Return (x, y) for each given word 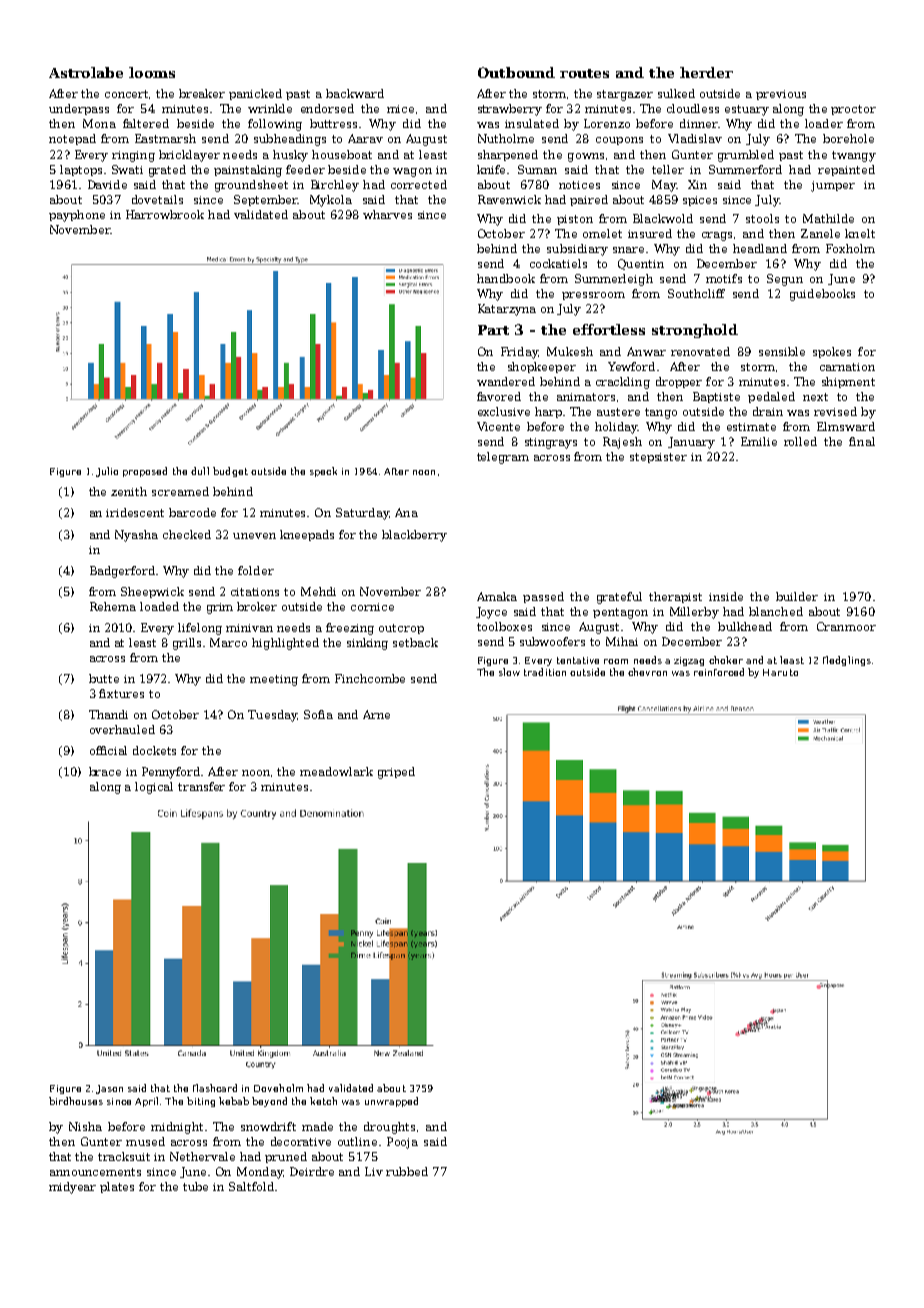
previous (781, 95)
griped (396, 773)
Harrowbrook (165, 214)
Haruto (780, 672)
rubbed (407, 1171)
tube (195, 1186)
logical (154, 788)
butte (104, 678)
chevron (647, 672)
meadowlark (336, 771)
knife (491, 169)
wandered (506, 381)
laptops (81, 170)
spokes (832, 352)
